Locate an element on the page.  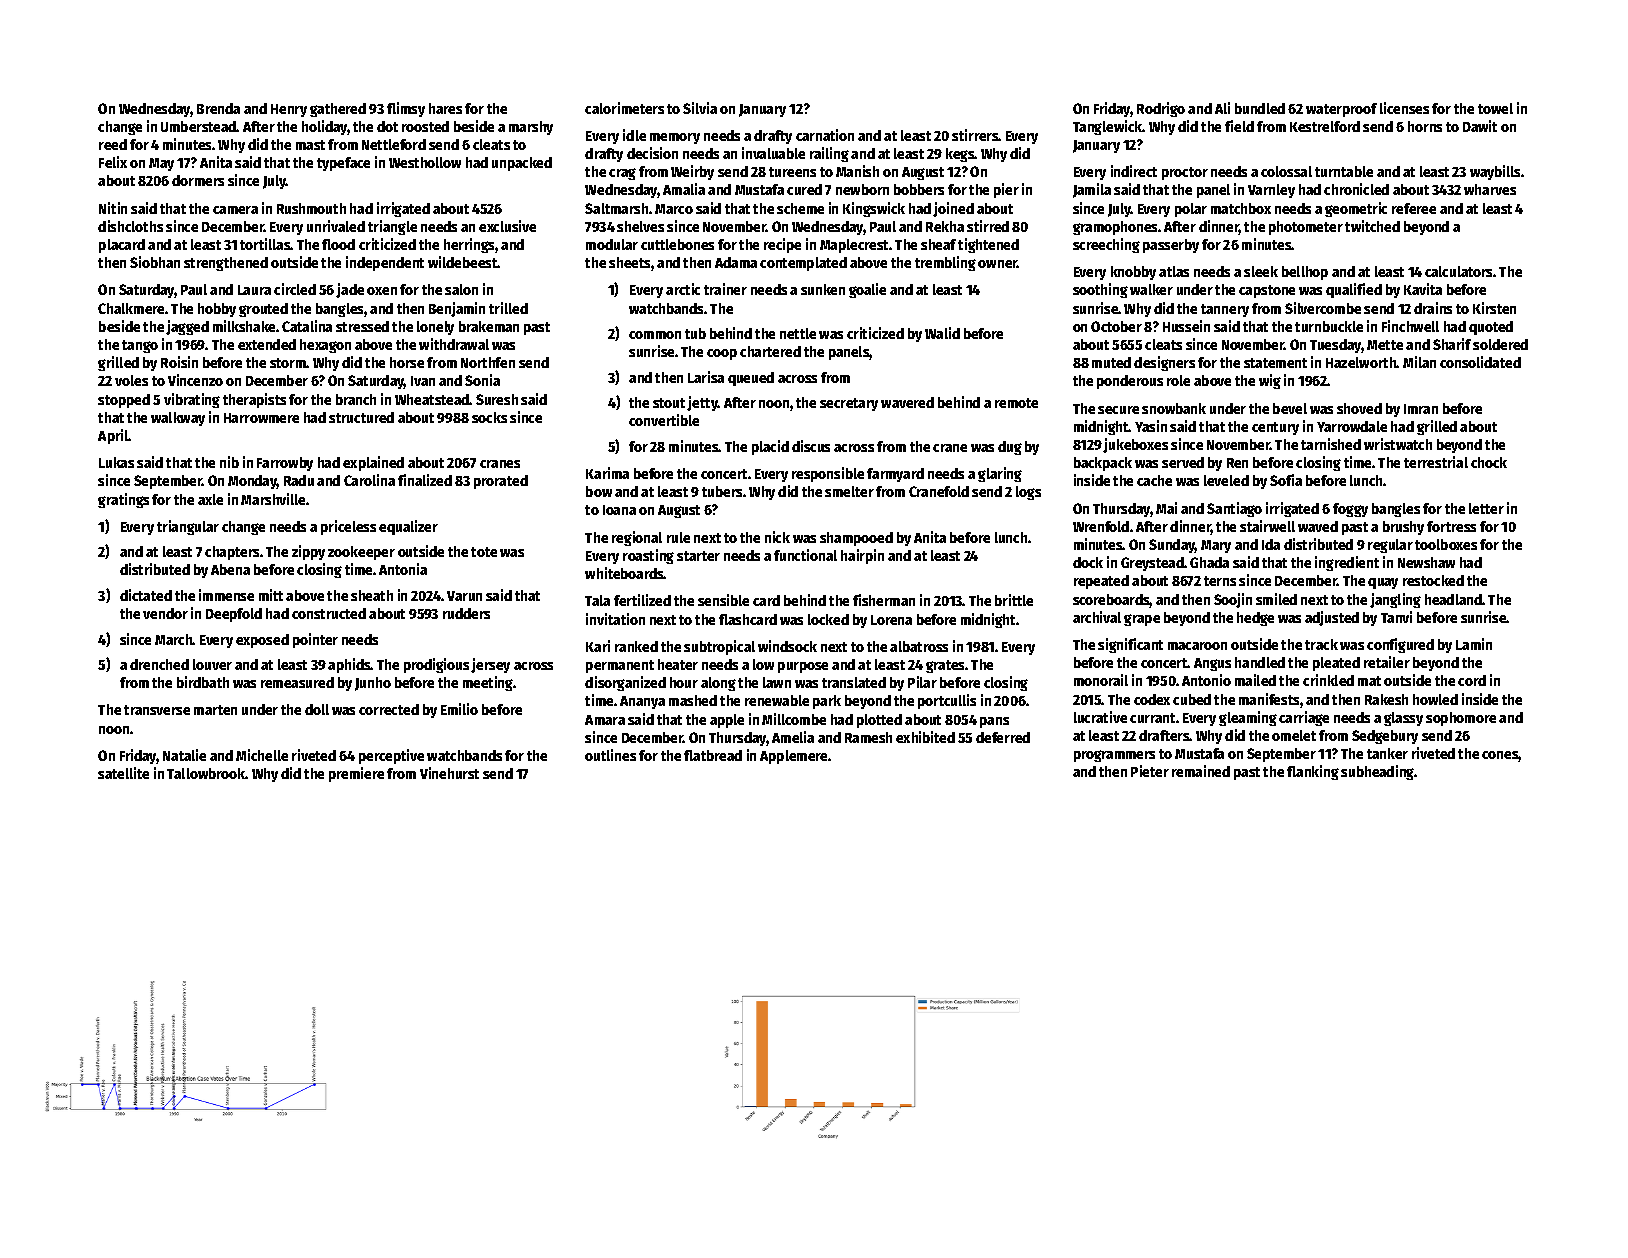
Silvia is located at coordinates (700, 108).
